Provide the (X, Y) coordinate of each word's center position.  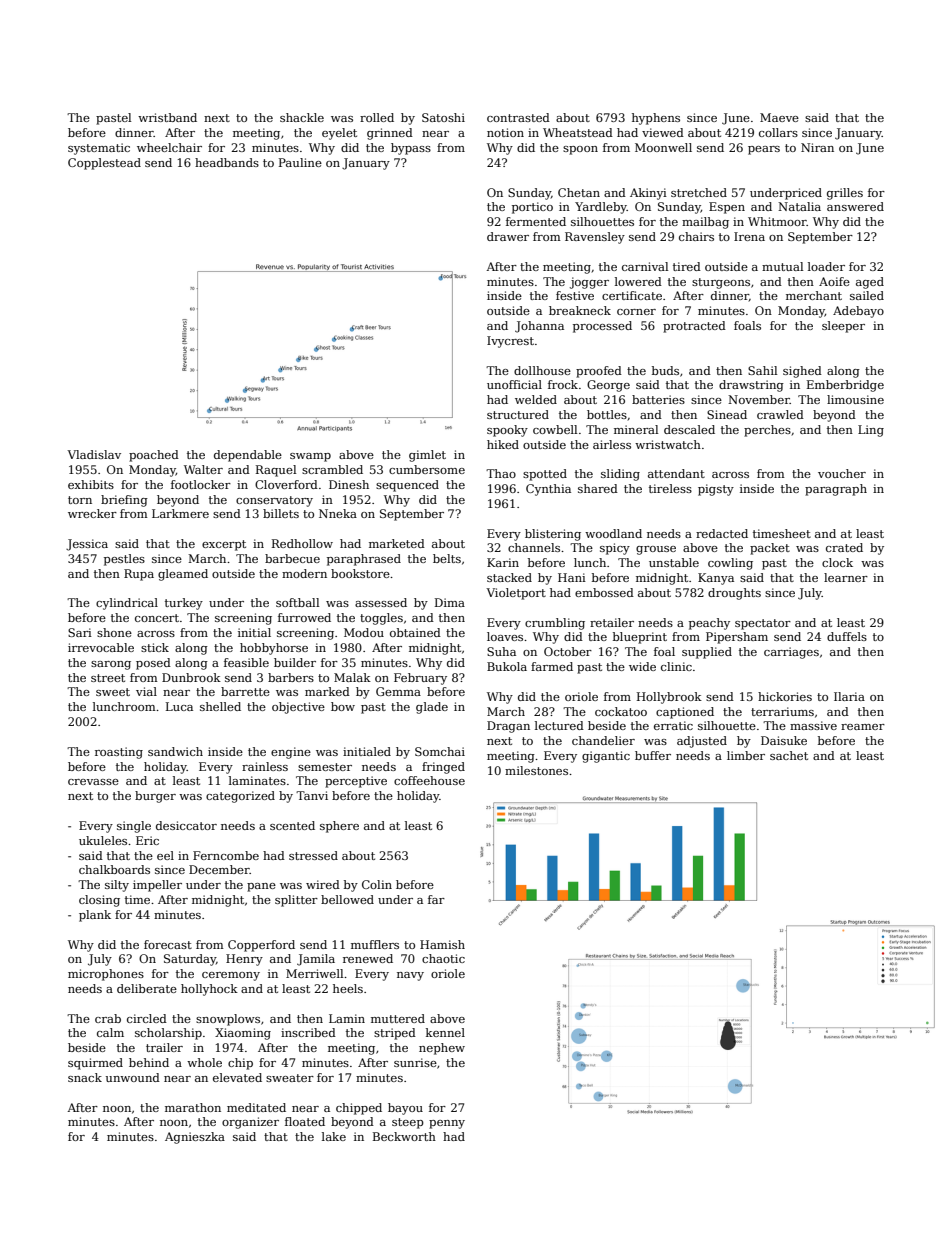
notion (505, 132)
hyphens (656, 119)
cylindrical (127, 604)
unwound (133, 1077)
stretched (699, 192)
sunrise (415, 1062)
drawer (508, 236)
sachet (789, 755)
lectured (559, 725)
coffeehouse (429, 780)
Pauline (300, 162)
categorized (240, 797)
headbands (227, 162)
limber (746, 755)
